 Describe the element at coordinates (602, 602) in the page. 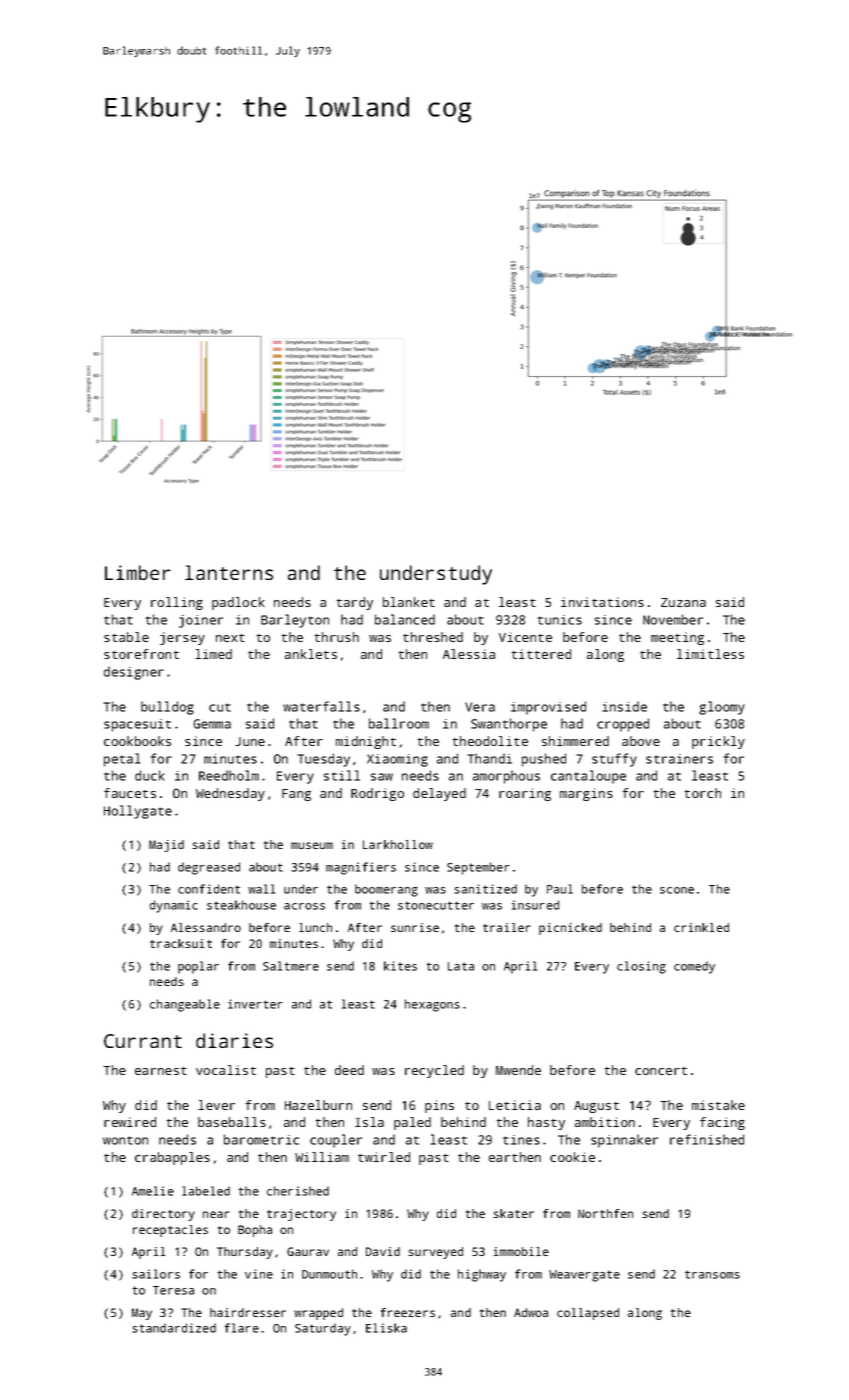

I see `invitations` at that location.
